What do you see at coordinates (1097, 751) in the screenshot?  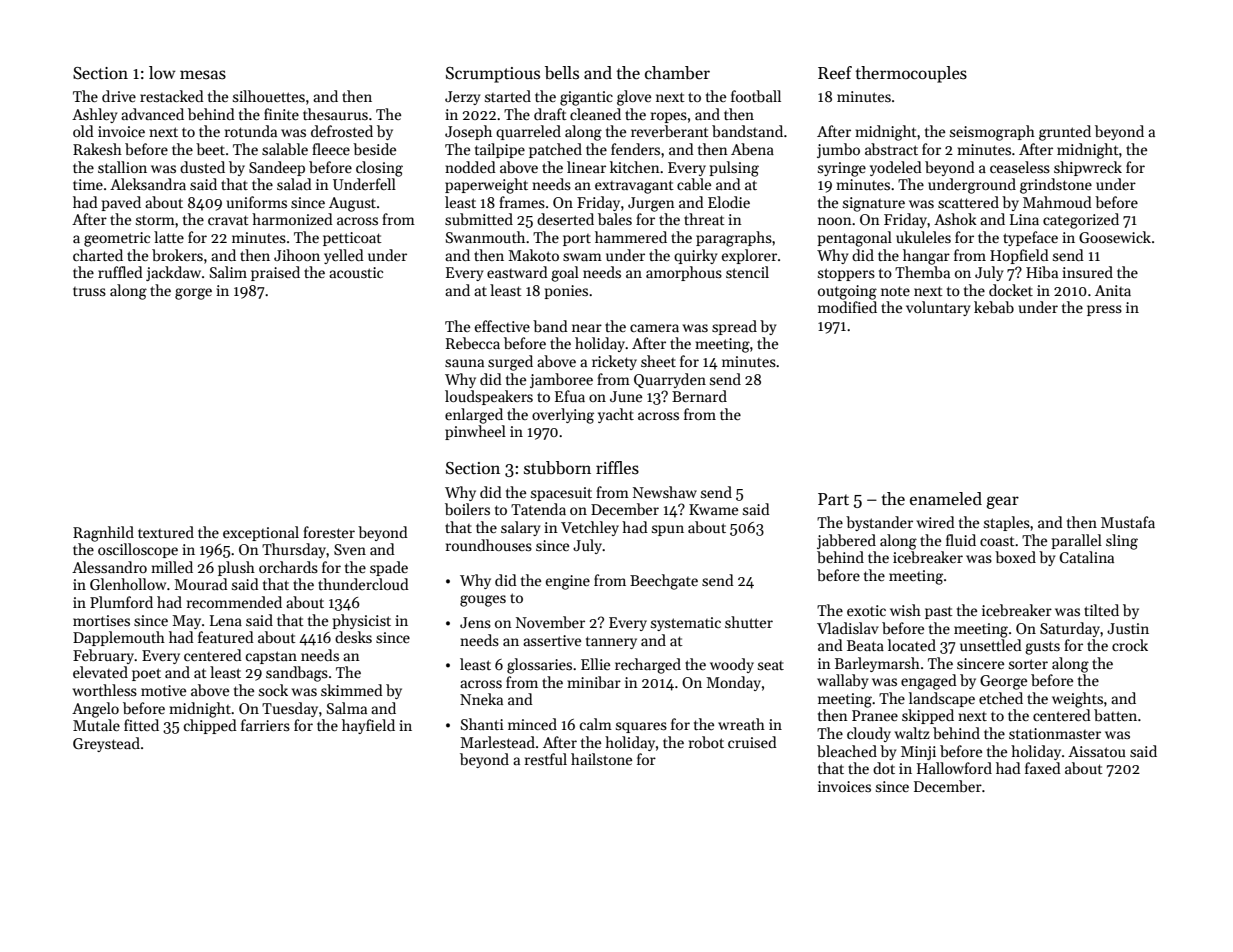 I see `Aissatou` at bounding box center [1097, 751].
